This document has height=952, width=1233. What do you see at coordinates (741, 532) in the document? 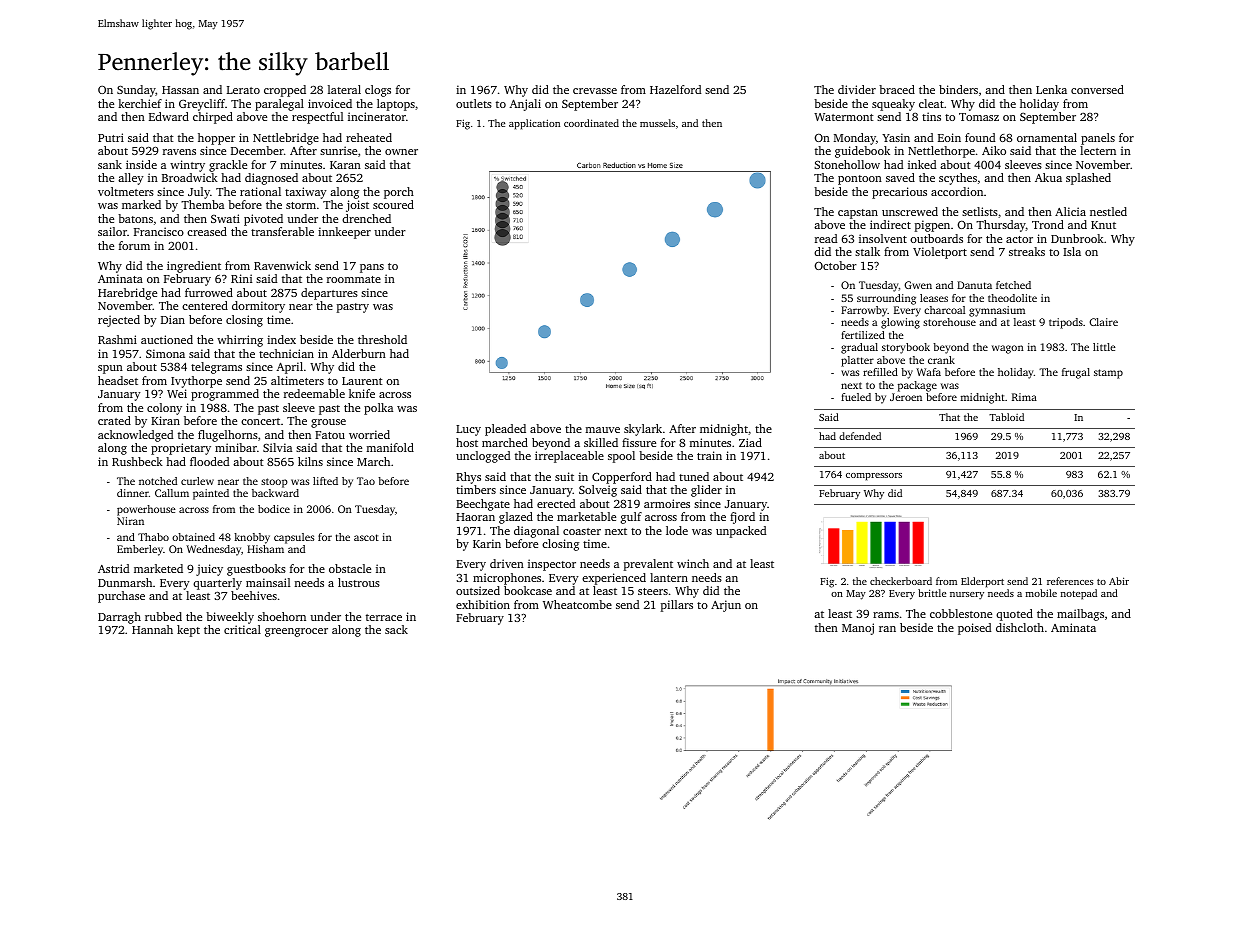
I see `unpacked` at bounding box center [741, 532].
